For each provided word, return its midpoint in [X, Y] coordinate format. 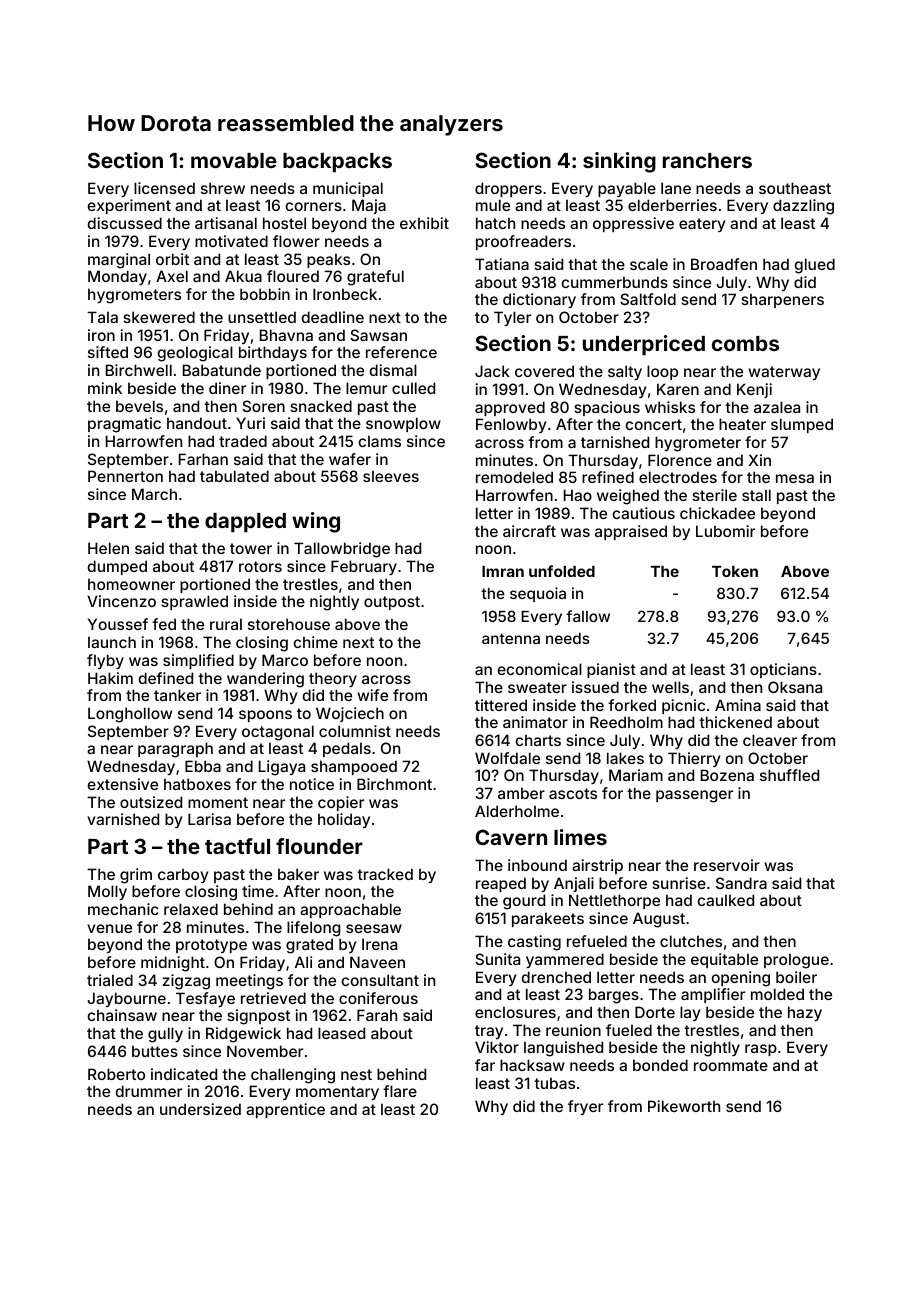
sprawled [194, 602]
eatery [702, 225]
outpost [392, 603]
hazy [805, 1013]
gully [165, 1035]
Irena [379, 944]
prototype [211, 946]
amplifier [713, 995]
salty [625, 372]
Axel [172, 276]
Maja [369, 206]
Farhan [203, 459]
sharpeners [782, 300]
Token [735, 571]
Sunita [497, 959]
